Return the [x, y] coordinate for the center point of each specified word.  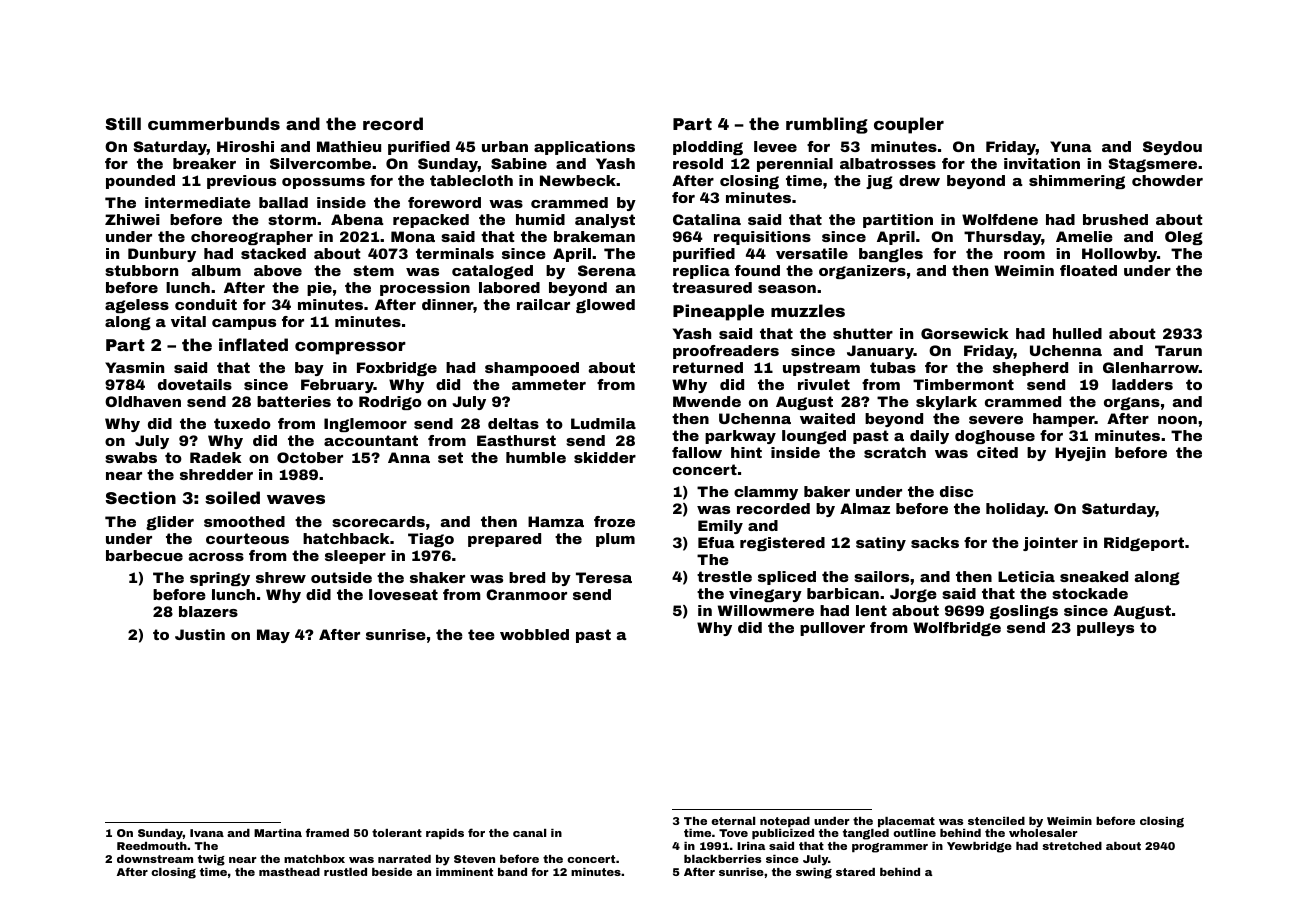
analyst [605, 221]
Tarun [1178, 350]
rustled [345, 872]
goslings [1024, 612]
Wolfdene [1000, 219]
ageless [137, 306]
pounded [140, 182]
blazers [208, 611]
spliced [787, 578]
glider [170, 523]
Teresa [604, 577]
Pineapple [718, 312]
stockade [1090, 593]
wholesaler [1043, 833]
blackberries [722, 859]
